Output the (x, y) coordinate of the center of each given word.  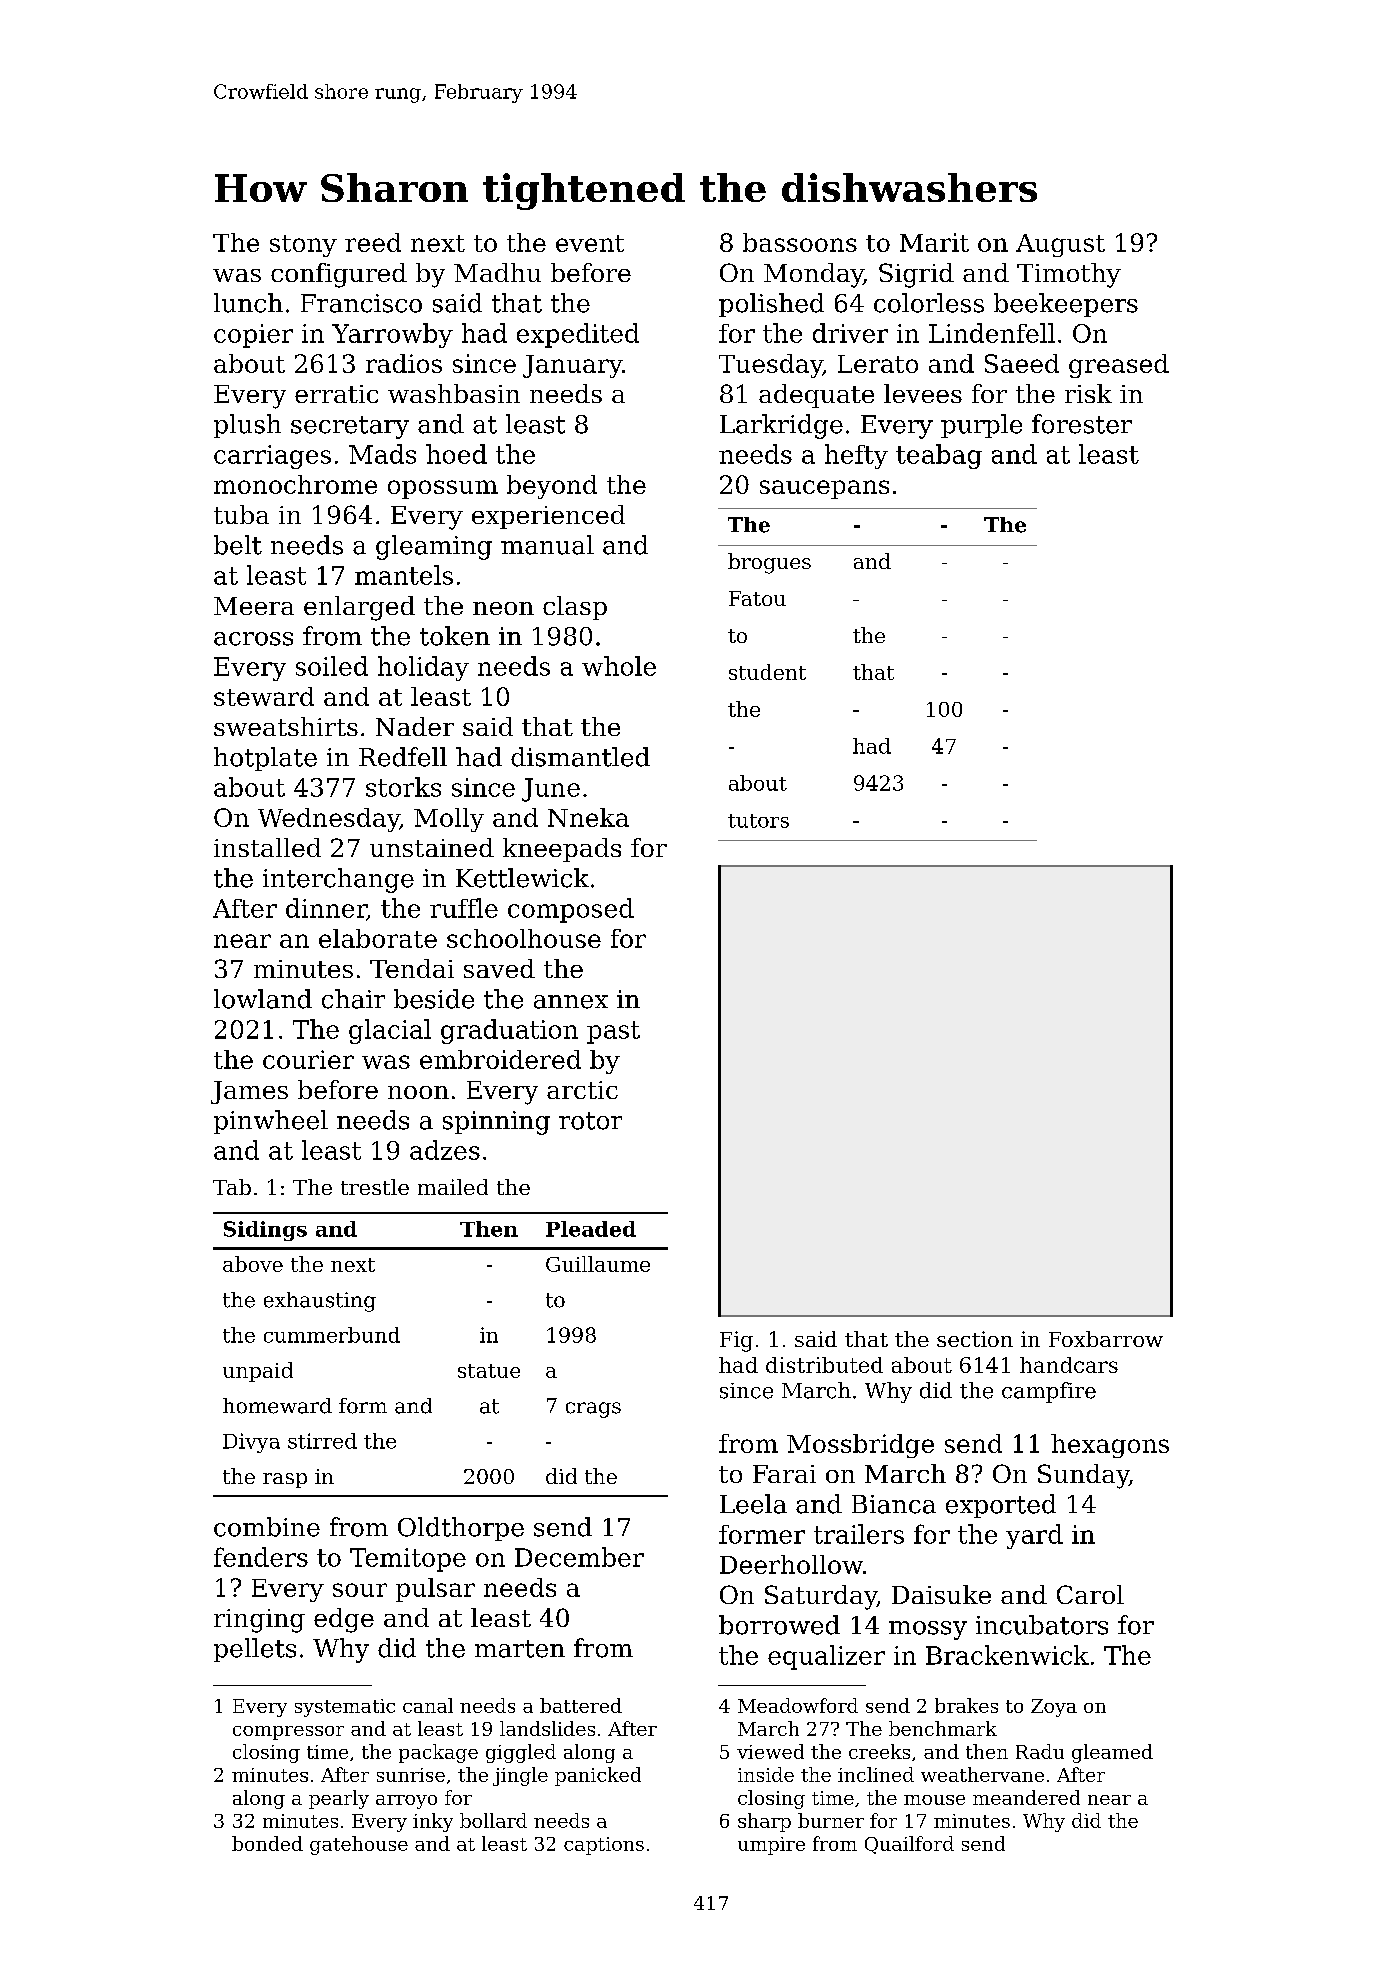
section (975, 1339)
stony (303, 246)
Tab (232, 1187)
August (1060, 245)
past (613, 1032)
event (590, 243)
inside (766, 1774)
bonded (267, 1843)
